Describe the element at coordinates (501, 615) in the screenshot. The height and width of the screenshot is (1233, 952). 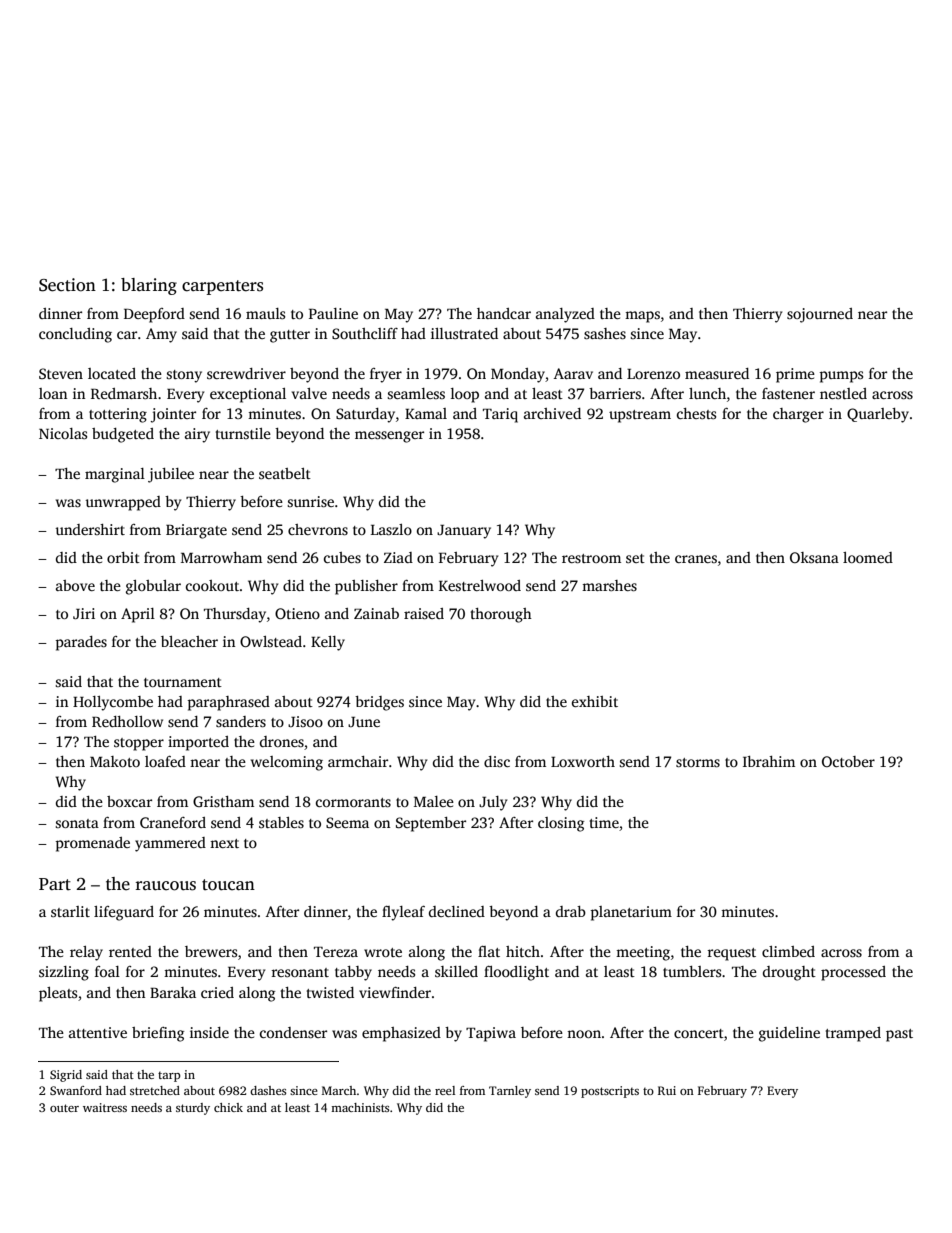
I see `thorough` at that location.
